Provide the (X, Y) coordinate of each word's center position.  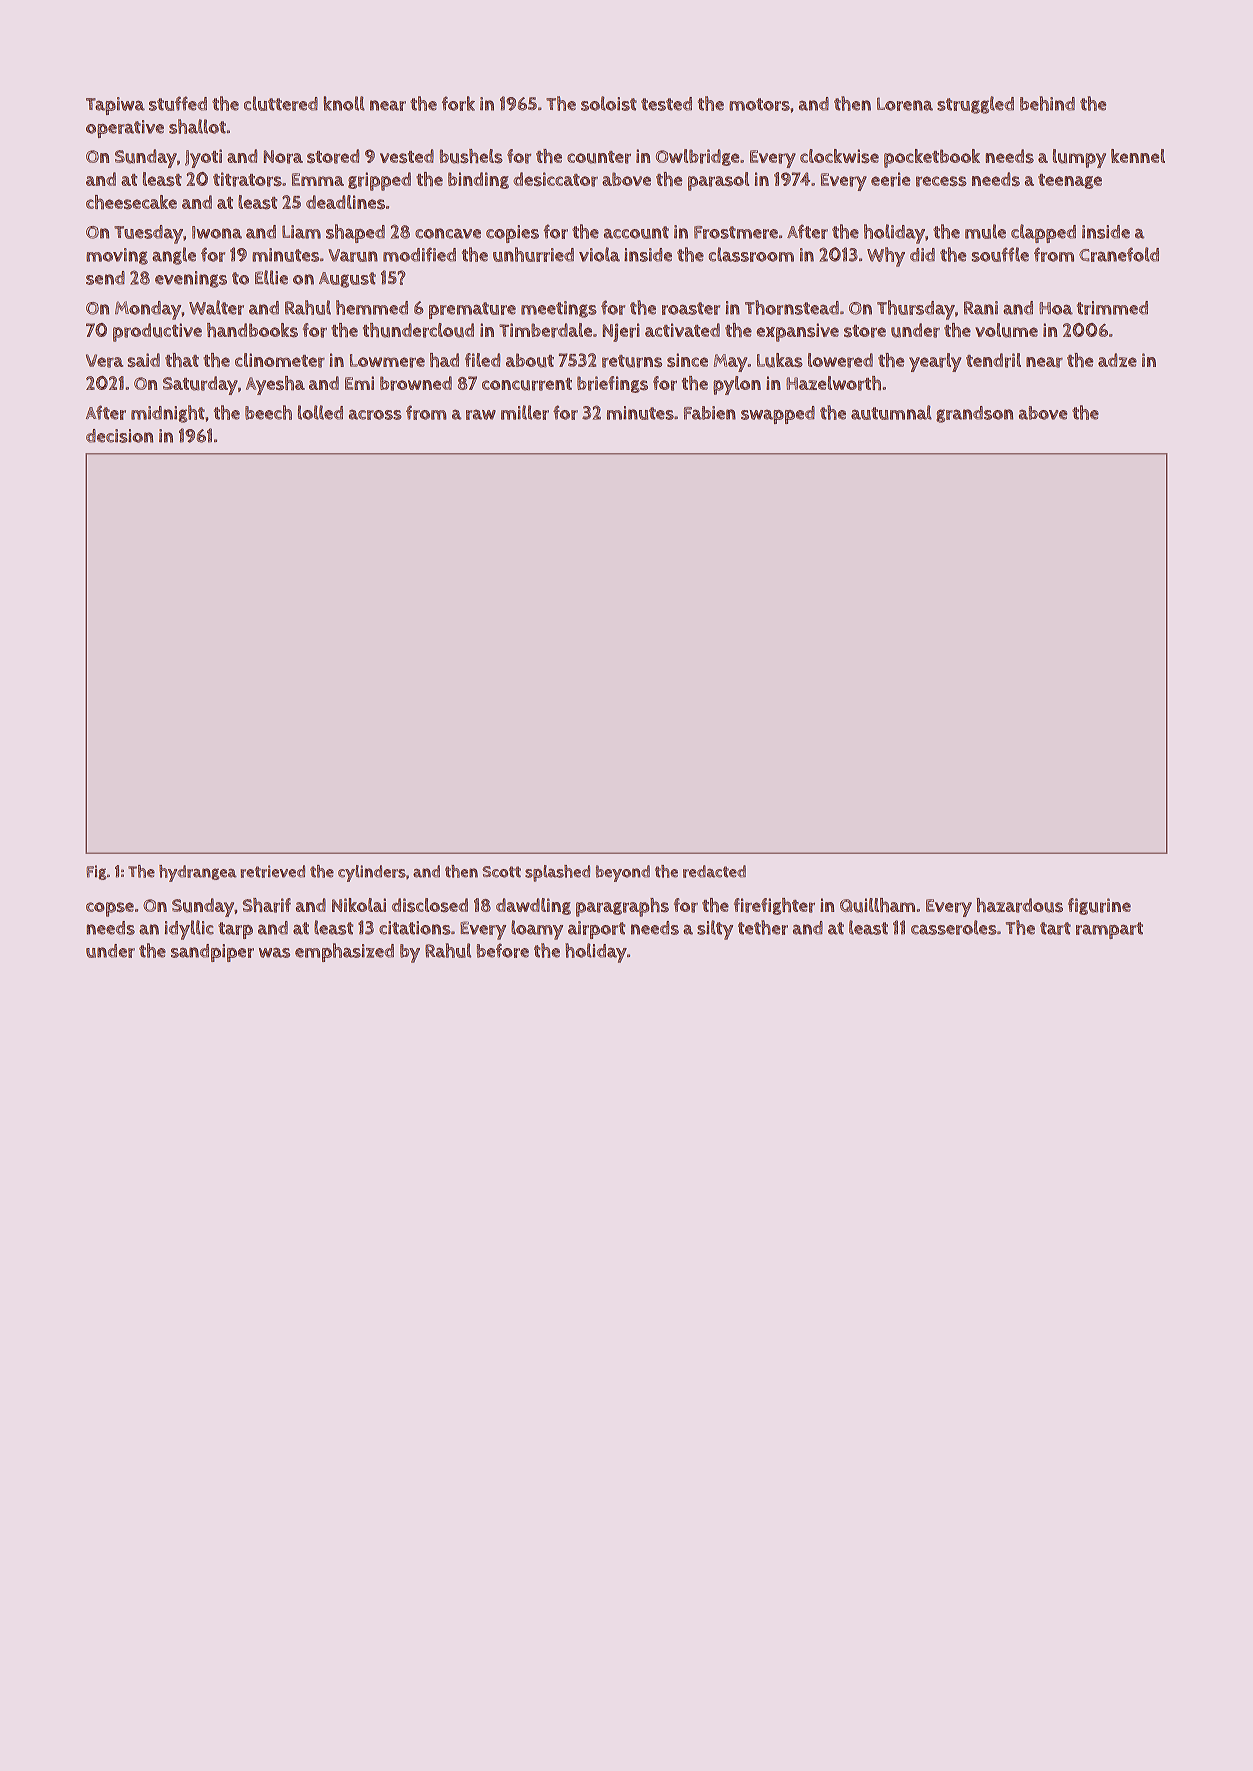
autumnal (891, 412)
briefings (612, 384)
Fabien (710, 413)
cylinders (372, 873)
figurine (1099, 906)
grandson (974, 414)
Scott (501, 872)
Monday (148, 310)
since (687, 360)
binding (478, 180)
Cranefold (1119, 254)
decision (119, 436)
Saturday (200, 385)
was (274, 953)
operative (125, 129)
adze (1117, 360)
